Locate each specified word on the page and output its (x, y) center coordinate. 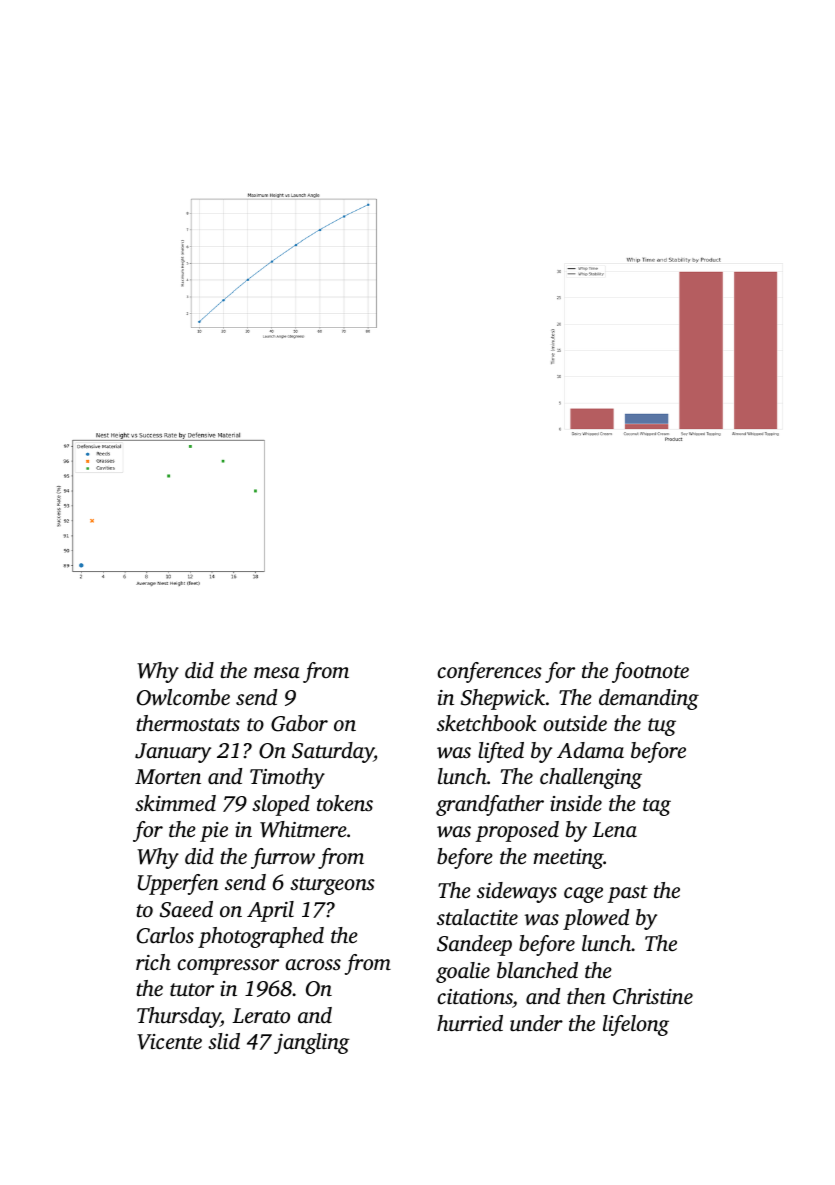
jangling (312, 1043)
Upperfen (178, 884)
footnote (650, 672)
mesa (277, 672)
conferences (489, 672)
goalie (463, 972)
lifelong (636, 1025)
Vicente (169, 1042)
